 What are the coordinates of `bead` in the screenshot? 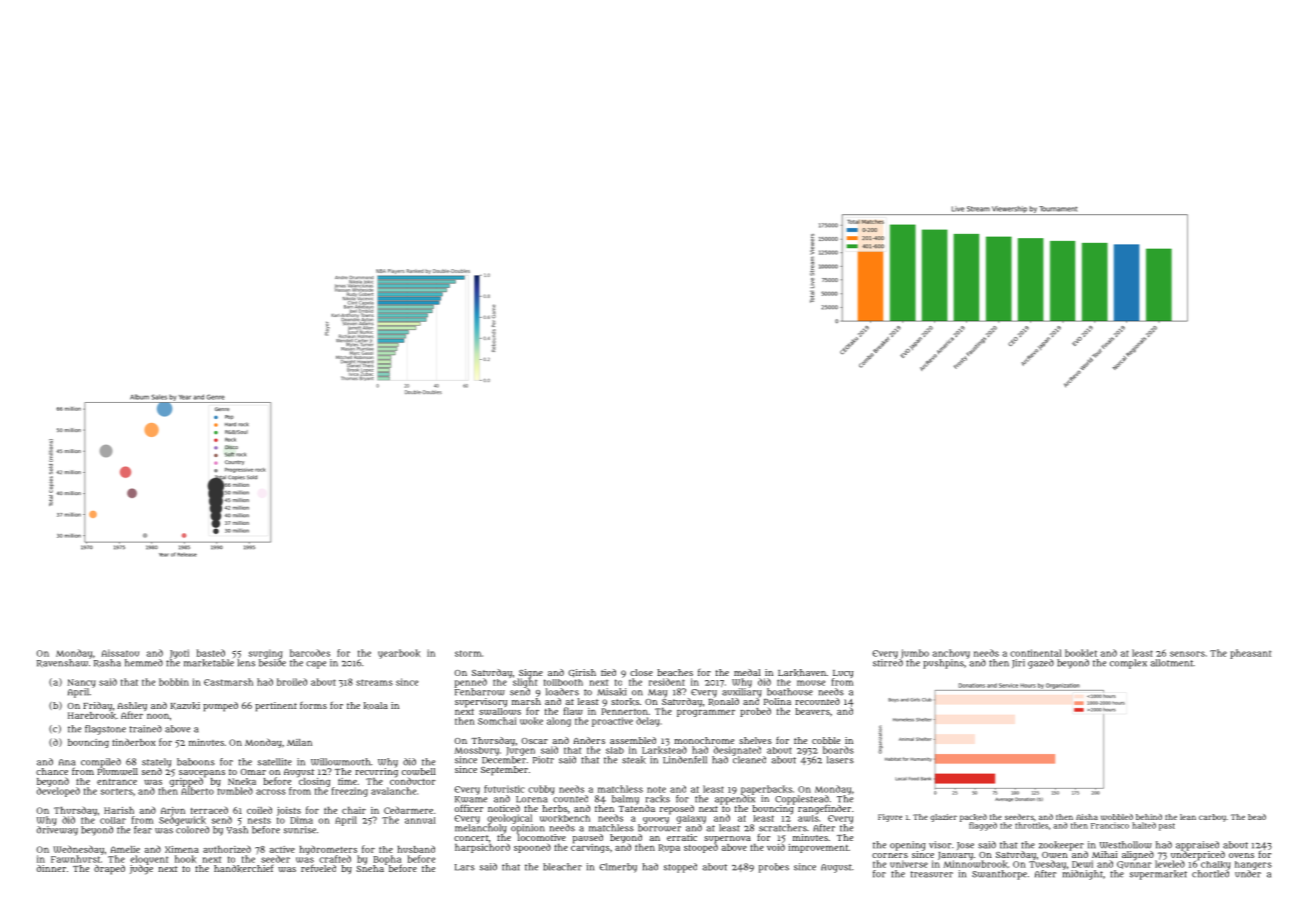 It's located at (1257, 817).
